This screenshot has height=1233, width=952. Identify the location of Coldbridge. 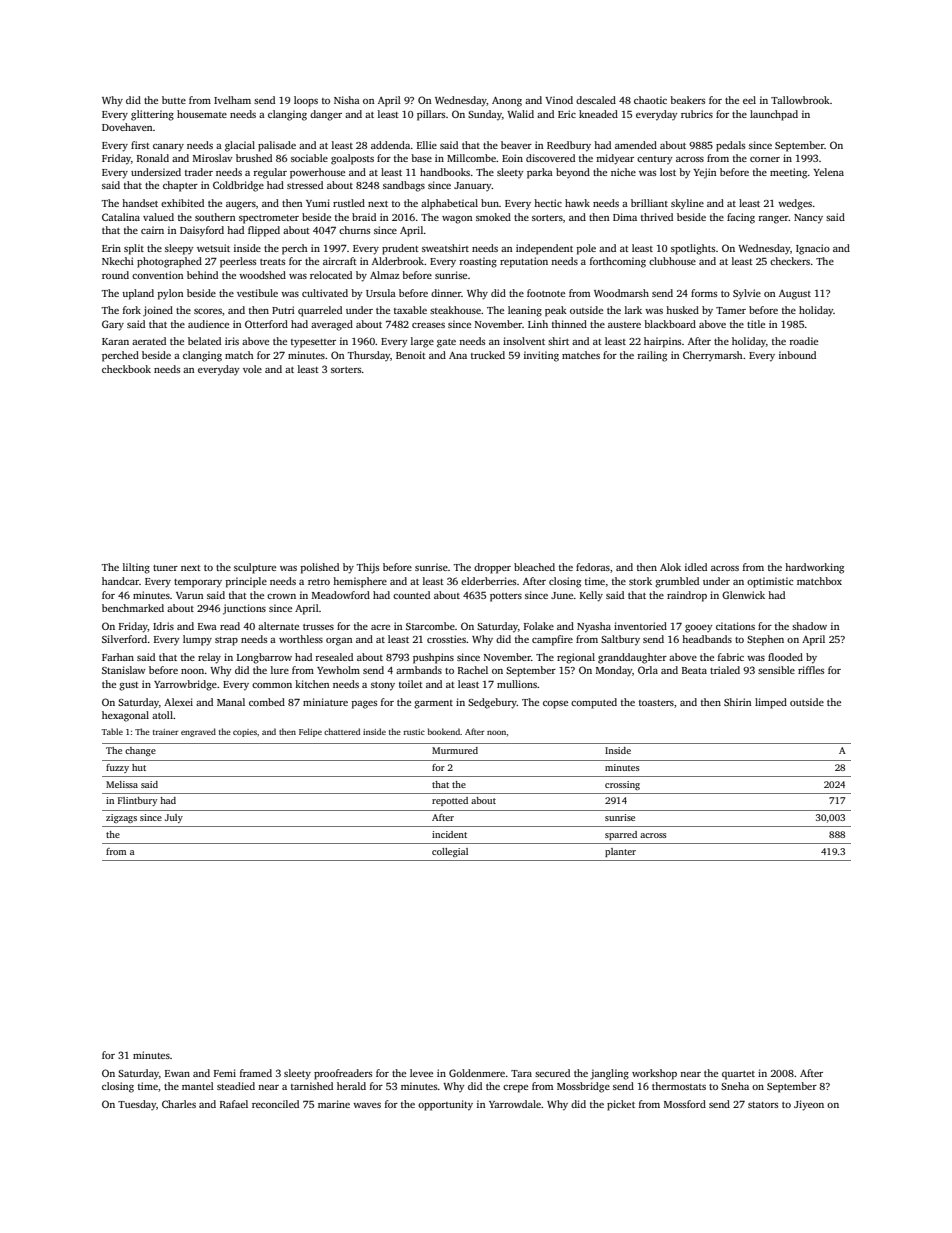
(238, 186).
